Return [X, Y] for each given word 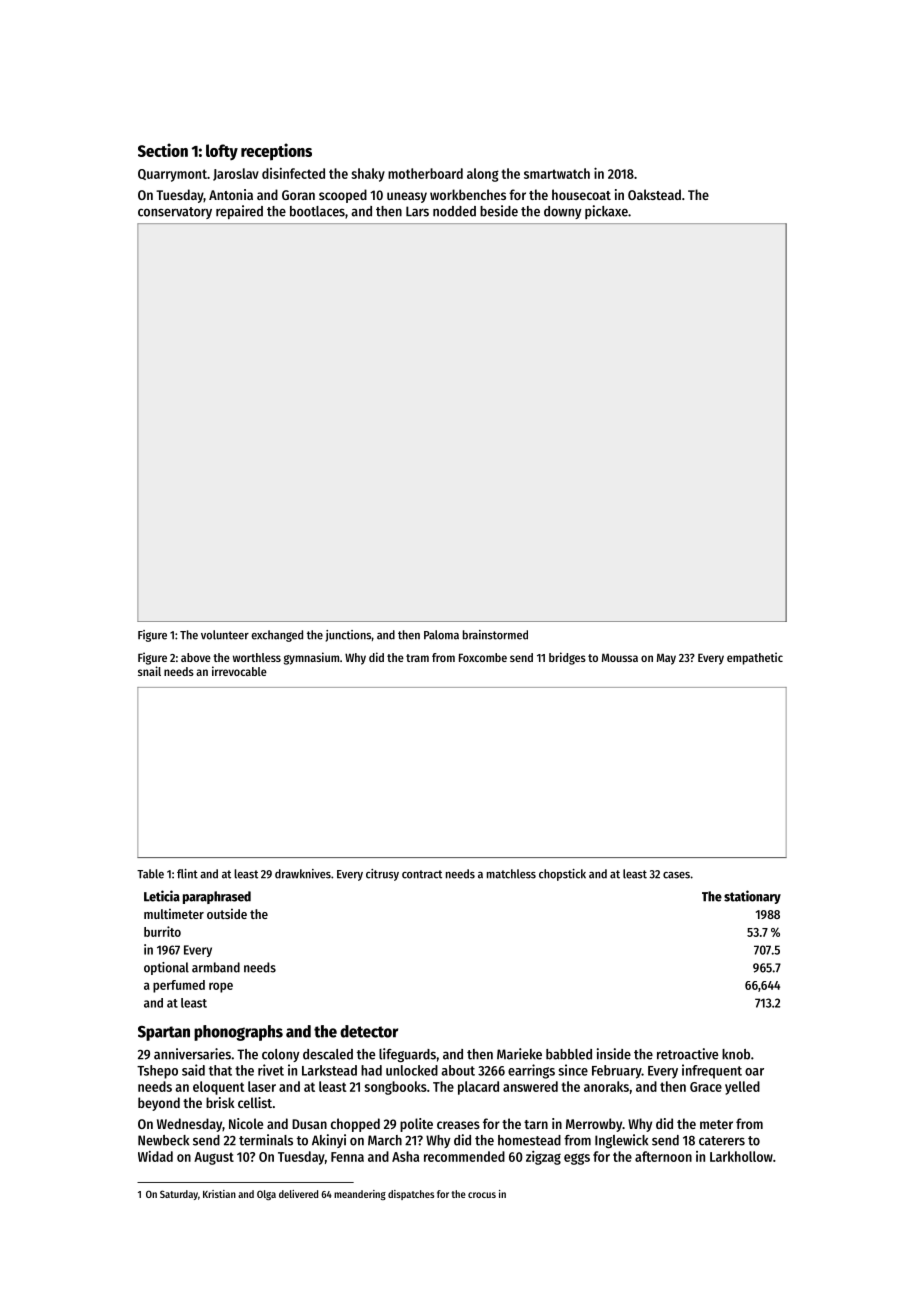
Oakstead [654, 194]
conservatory [175, 213]
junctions [348, 636]
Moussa [620, 657]
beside [499, 211]
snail [149, 671]
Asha [405, 1156]
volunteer [225, 635]
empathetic [755, 658]
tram [417, 658]
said [193, 1070]
